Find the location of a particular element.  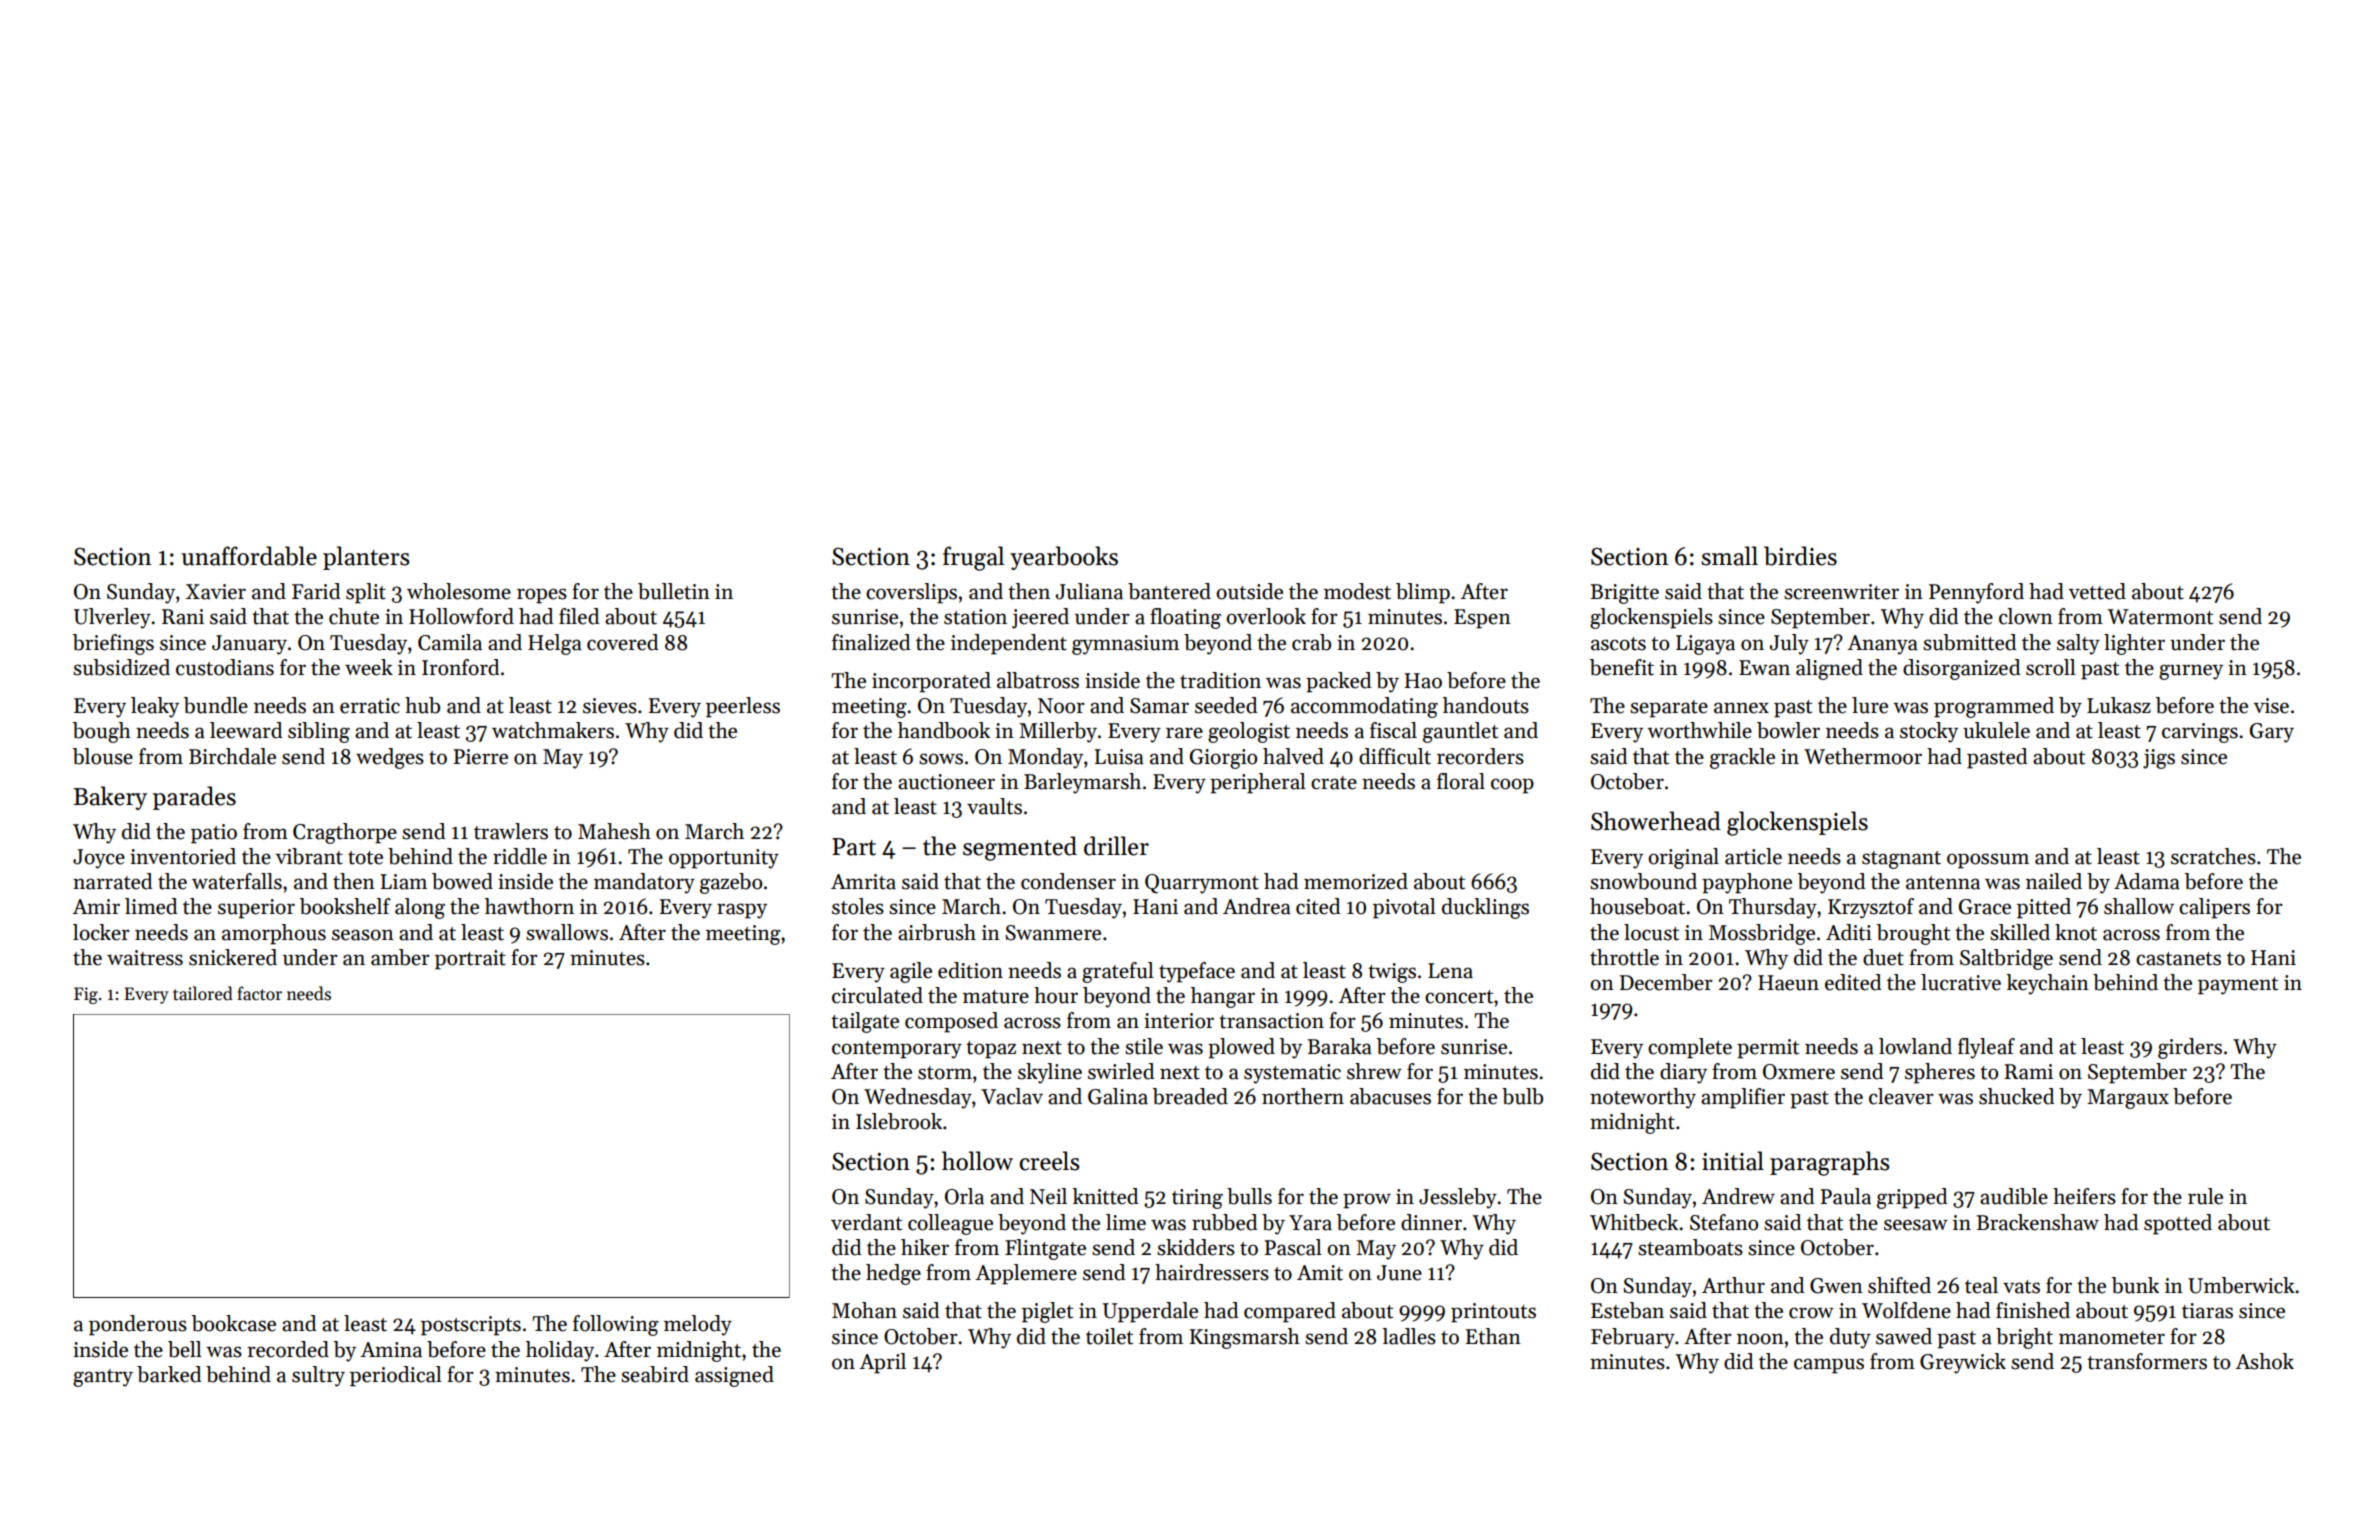

recorders is located at coordinates (1480, 756).
